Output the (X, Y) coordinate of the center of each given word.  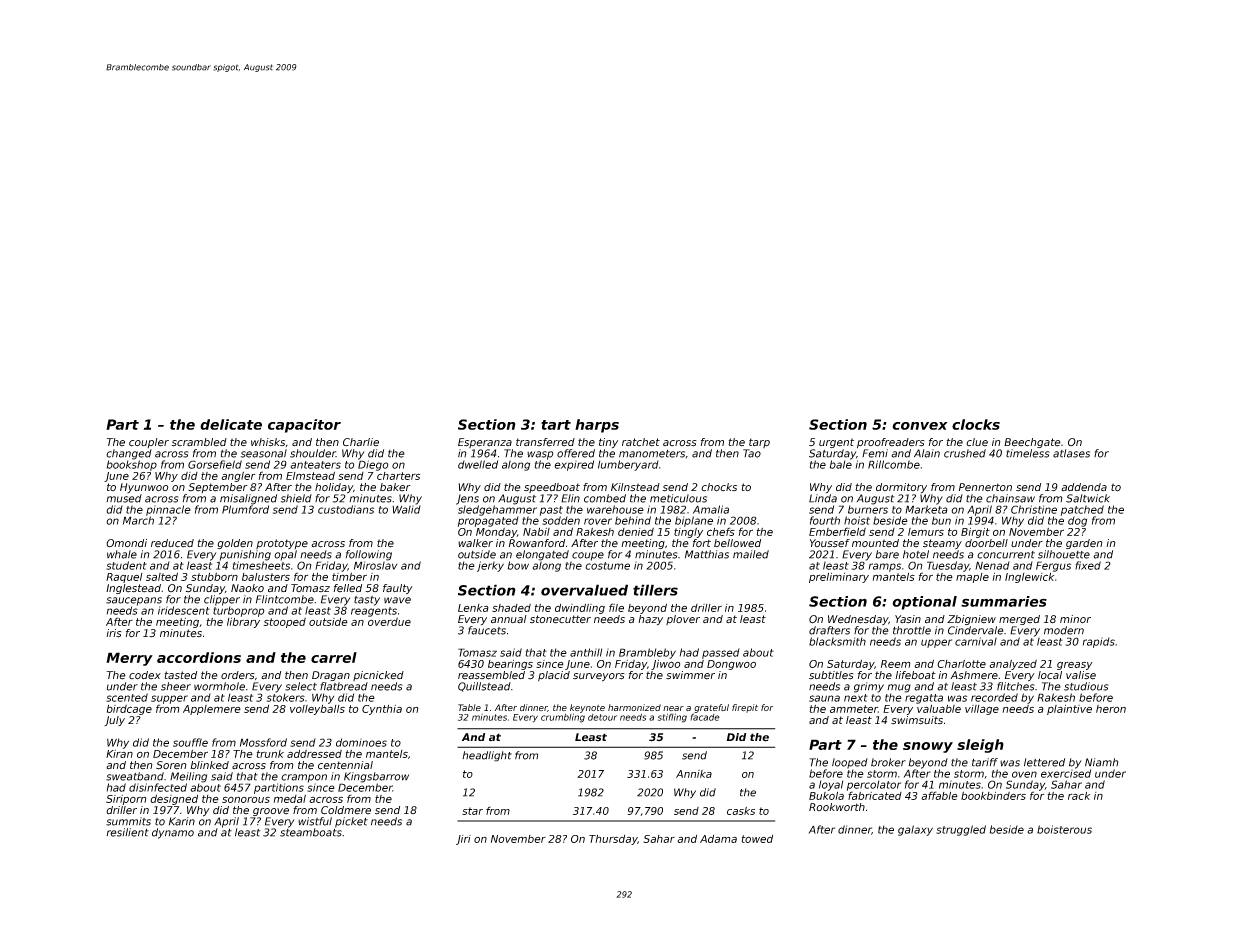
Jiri (463, 840)
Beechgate (1032, 443)
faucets (487, 630)
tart (556, 425)
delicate (231, 424)
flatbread (344, 686)
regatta (924, 699)
